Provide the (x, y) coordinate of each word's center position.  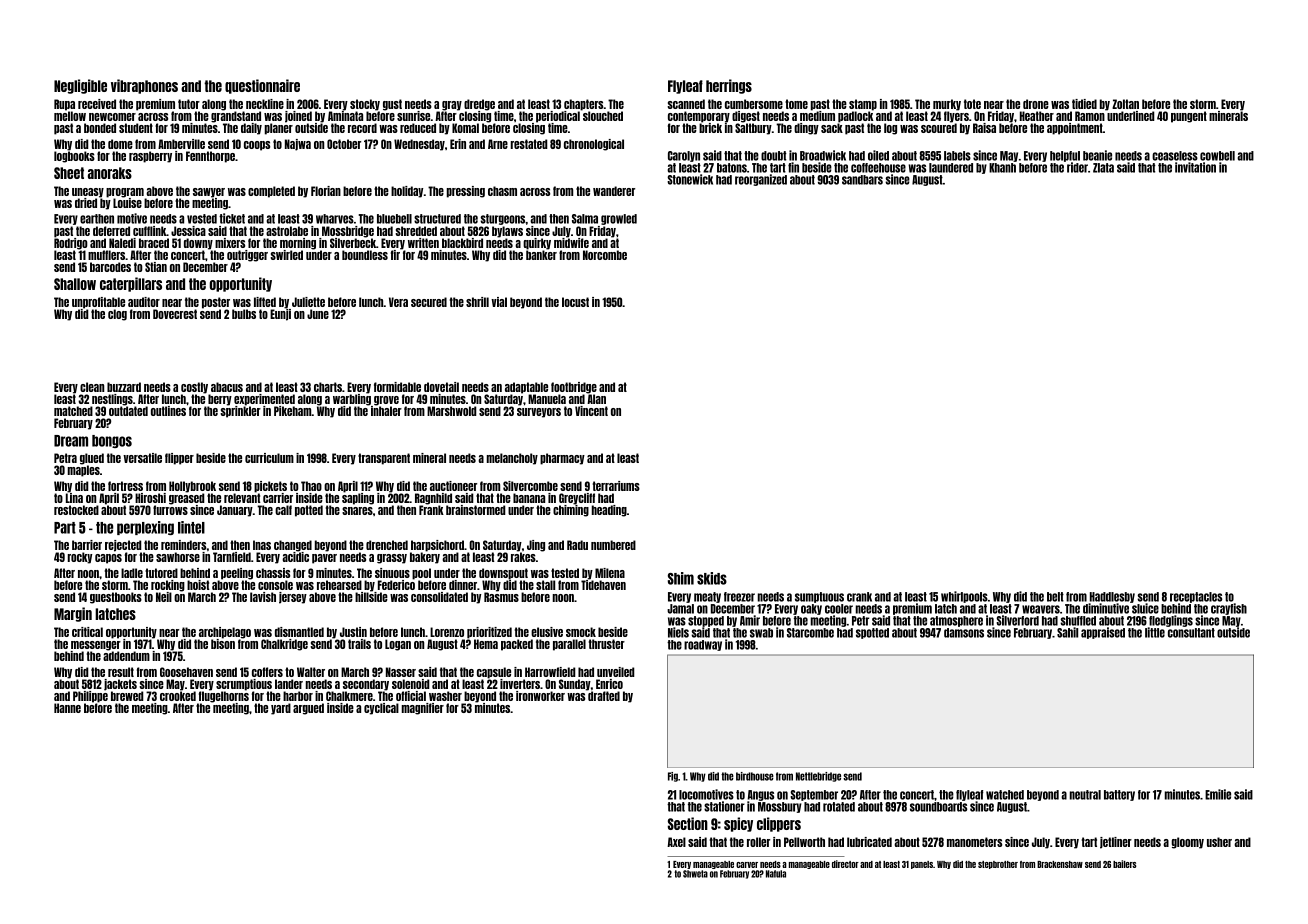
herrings (729, 86)
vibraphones (144, 86)
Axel (676, 842)
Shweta (695, 874)
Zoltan (1125, 104)
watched (1005, 795)
